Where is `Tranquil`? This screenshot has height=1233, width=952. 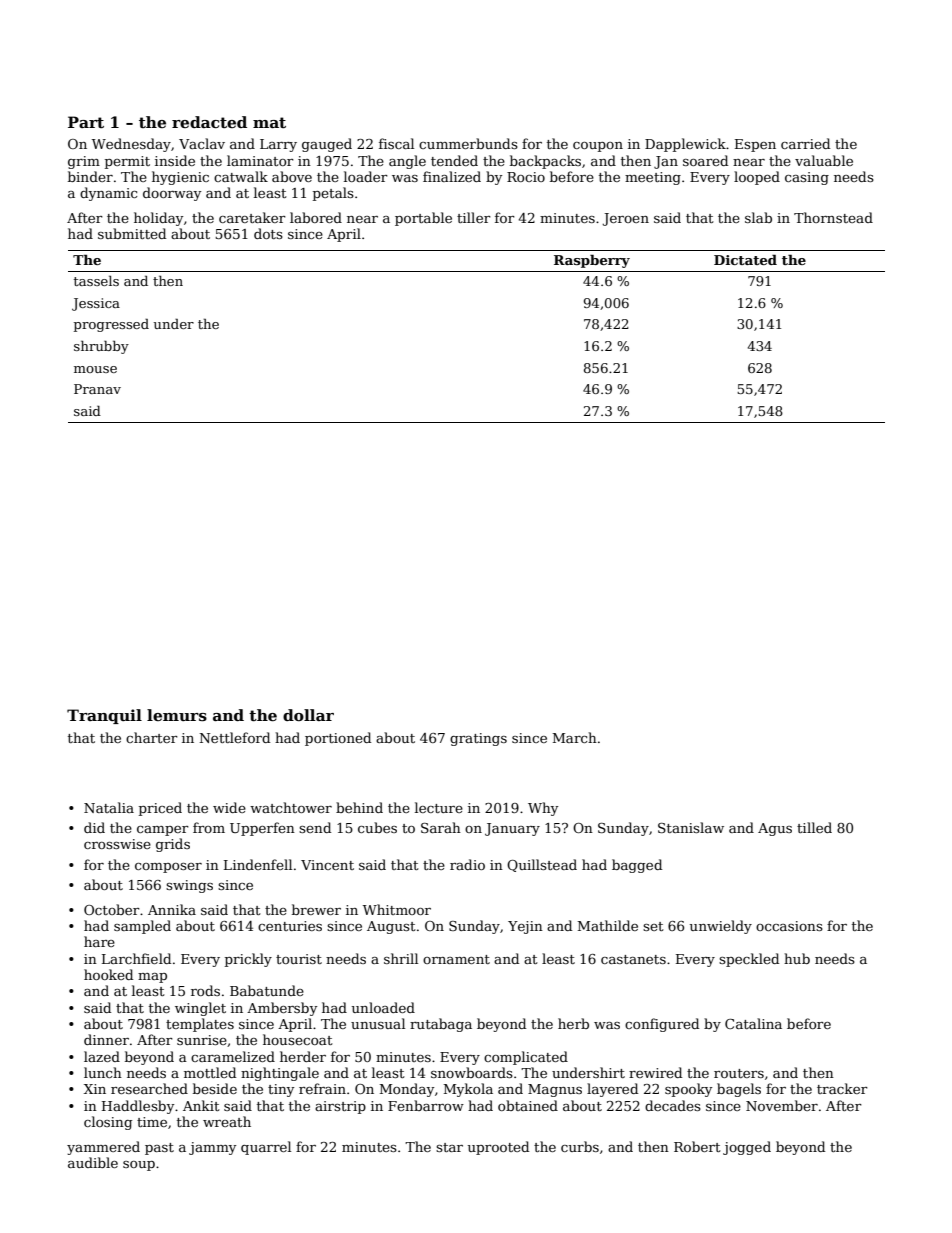
Tranquil is located at coordinates (104, 716).
